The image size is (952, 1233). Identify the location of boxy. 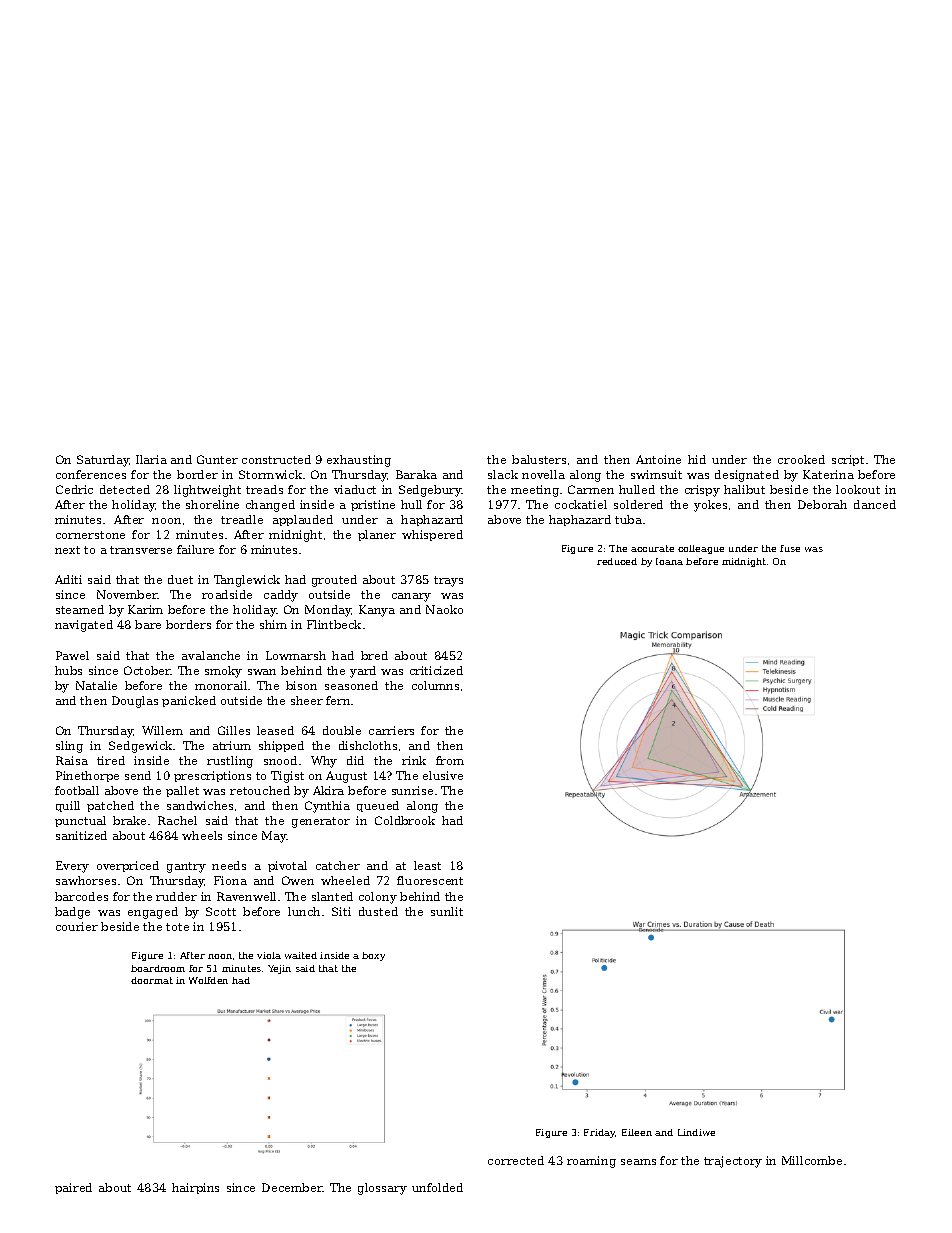
(373, 956).
